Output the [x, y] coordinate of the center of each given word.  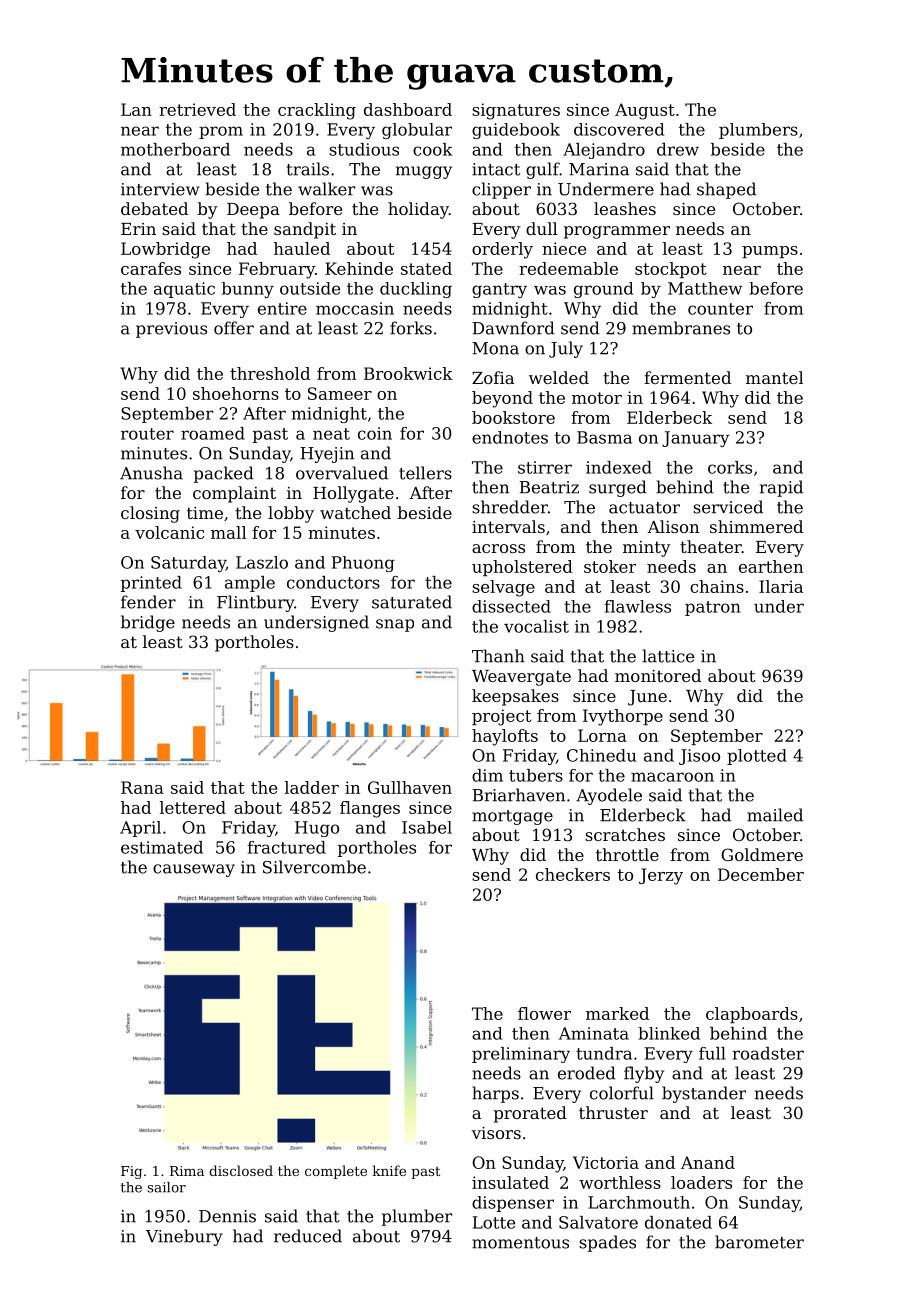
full [712, 1053]
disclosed [241, 1170]
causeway [194, 870]
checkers [573, 874]
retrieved [197, 109]
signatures [516, 111]
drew [678, 149]
